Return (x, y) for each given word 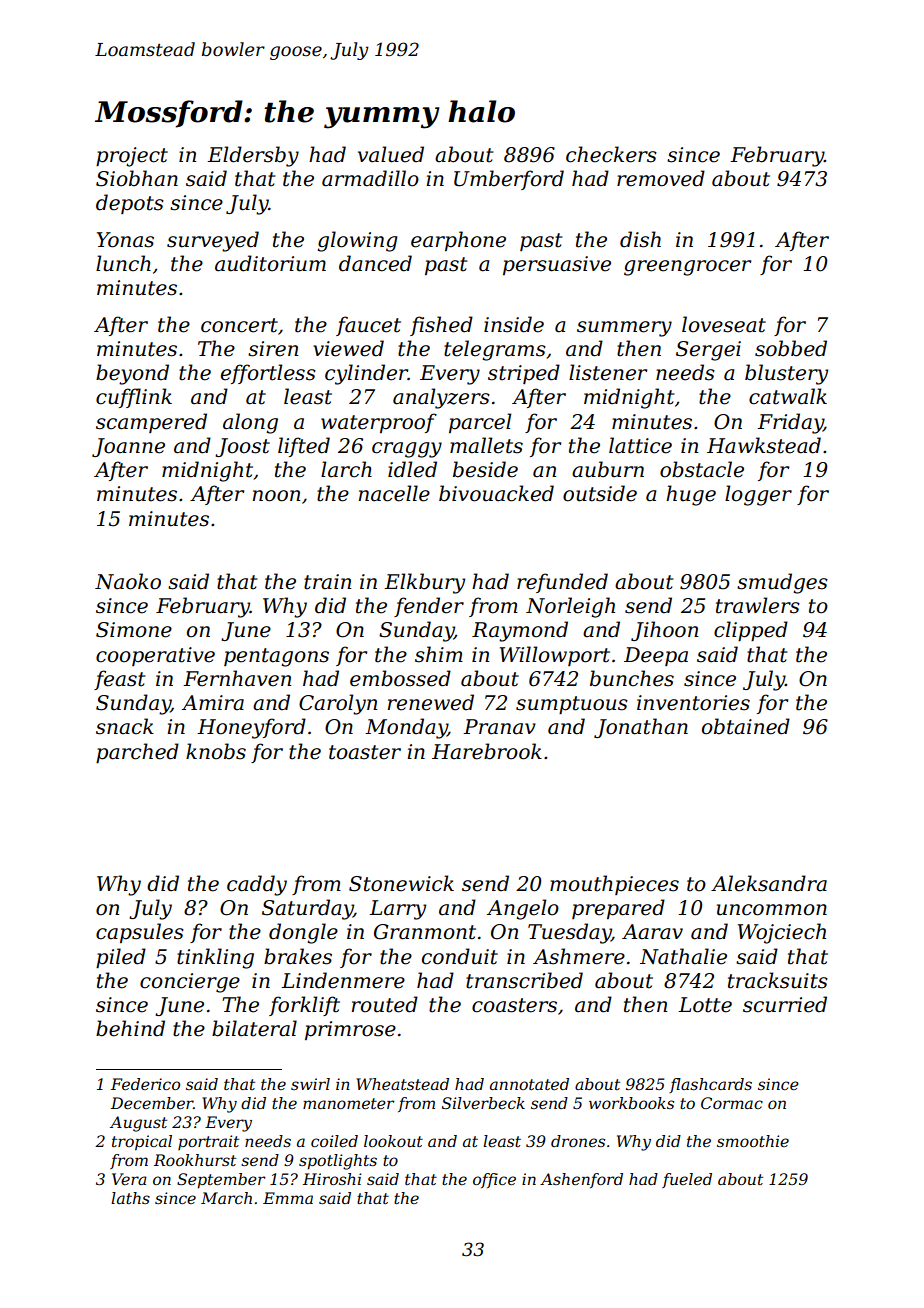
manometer (349, 1103)
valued (391, 154)
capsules (140, 933)
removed (661, 178)
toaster (365, 752)
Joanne (128, 447)
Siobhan (137, 178)
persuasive (557, 265)
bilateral (254, 1028)
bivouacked (496, 493)
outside (600, 493)
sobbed (791, 348)
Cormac (732, 1103)
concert (239, 325)
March (226, 1198)
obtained (746, 726)
